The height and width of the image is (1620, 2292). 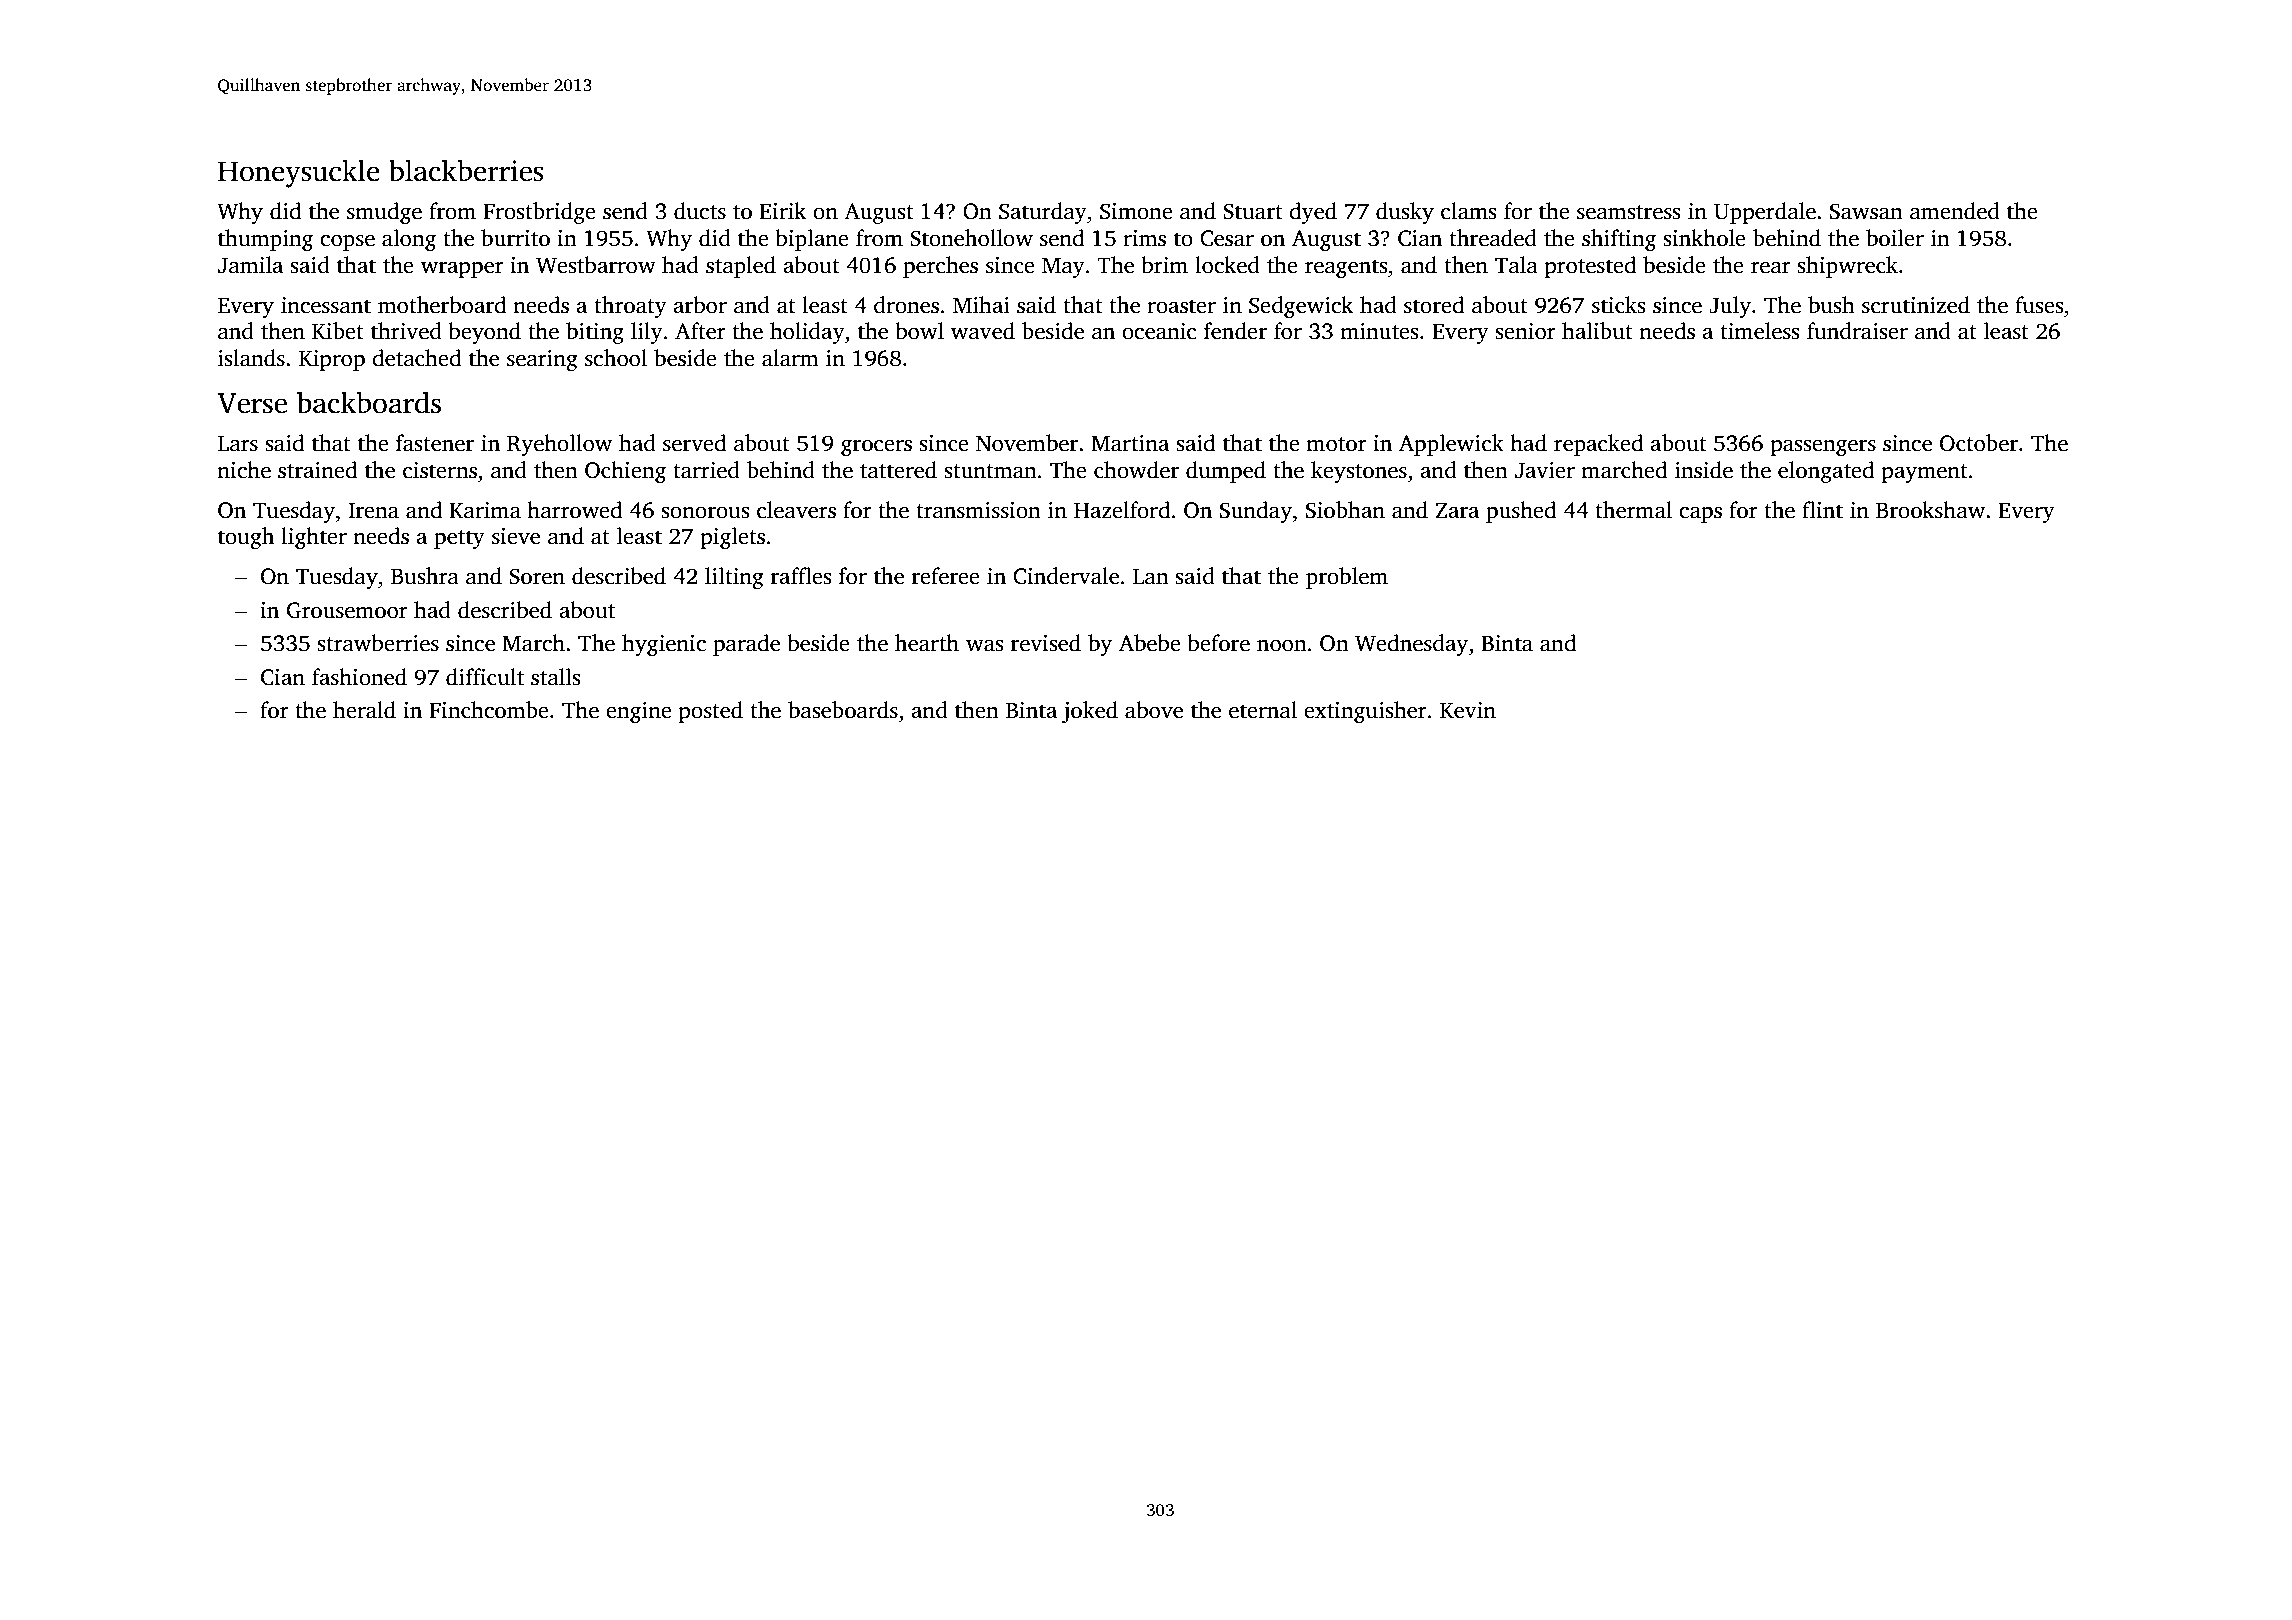 What do you see at coordinates (1930, 510) in the image?
I see `Brookshaw` at bounding box center [1930, 510].
